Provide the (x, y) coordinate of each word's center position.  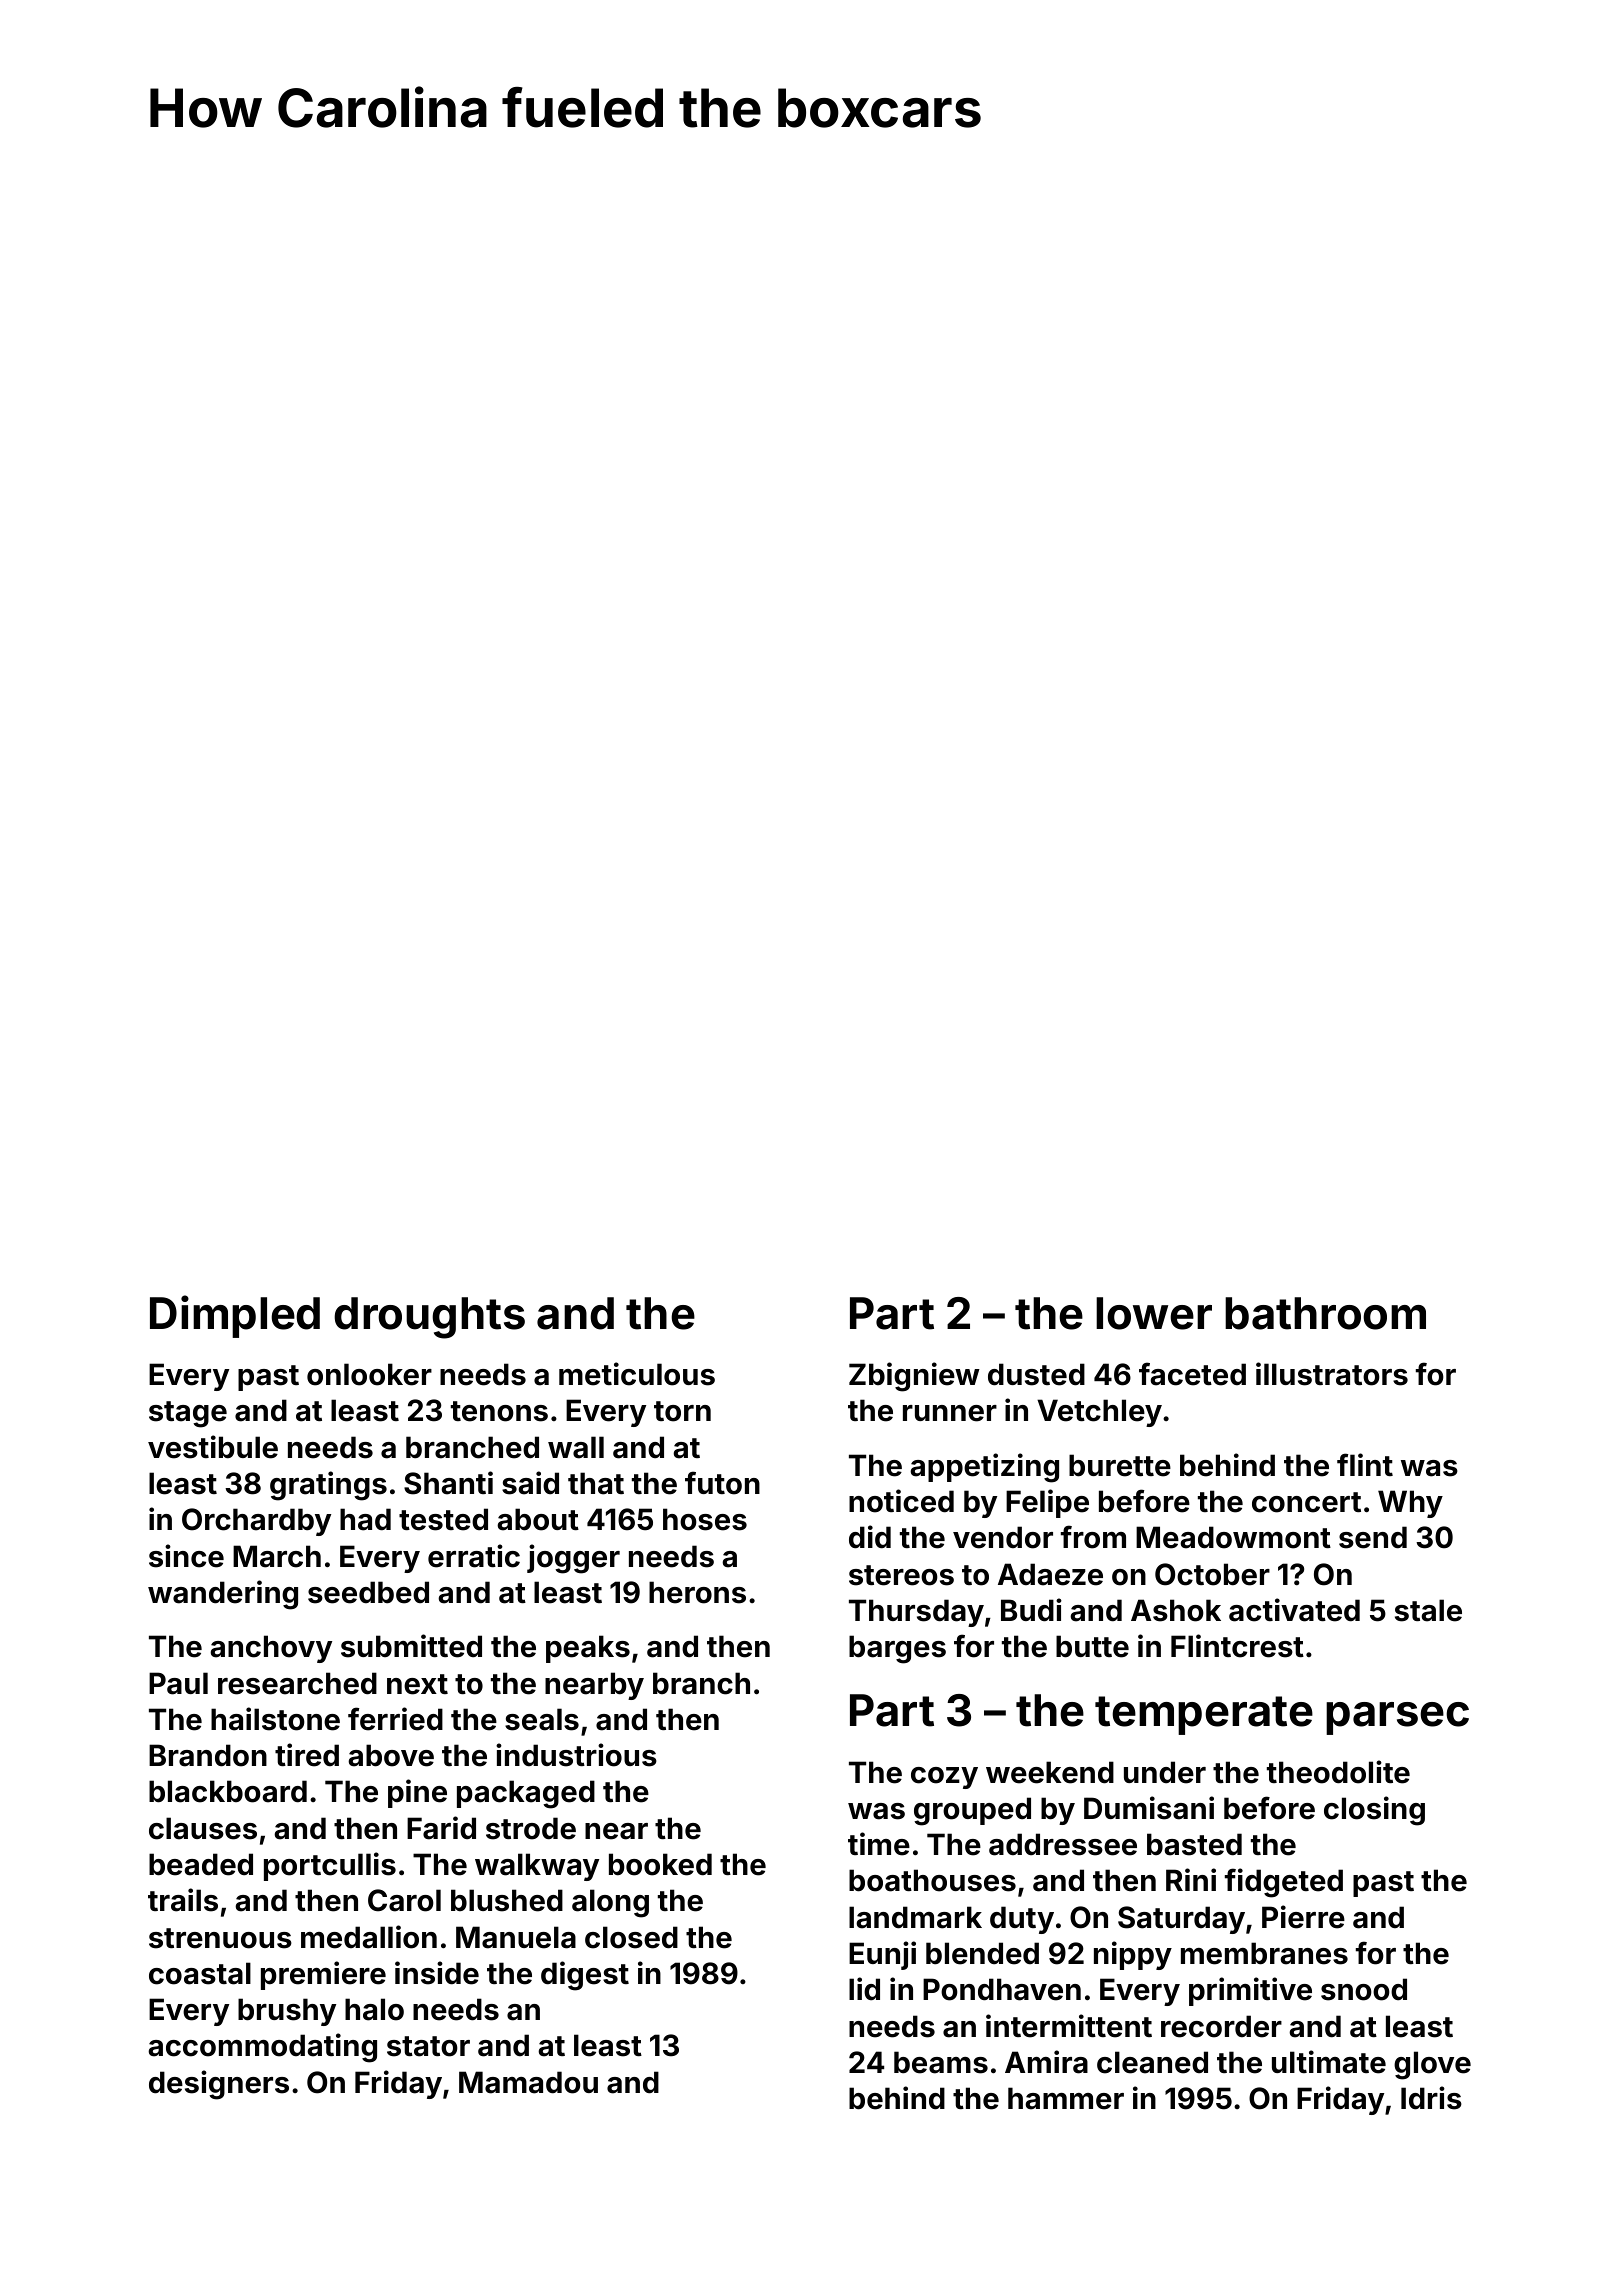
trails (183, 1900)
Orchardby (256, 1522)
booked (660, 1864)
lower (1154, 1313)
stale (1428, 1610)
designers (219, 2085)
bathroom (1325, 1313)
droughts (429, 1318)
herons (697, 1592)
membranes (1264, 1953)
